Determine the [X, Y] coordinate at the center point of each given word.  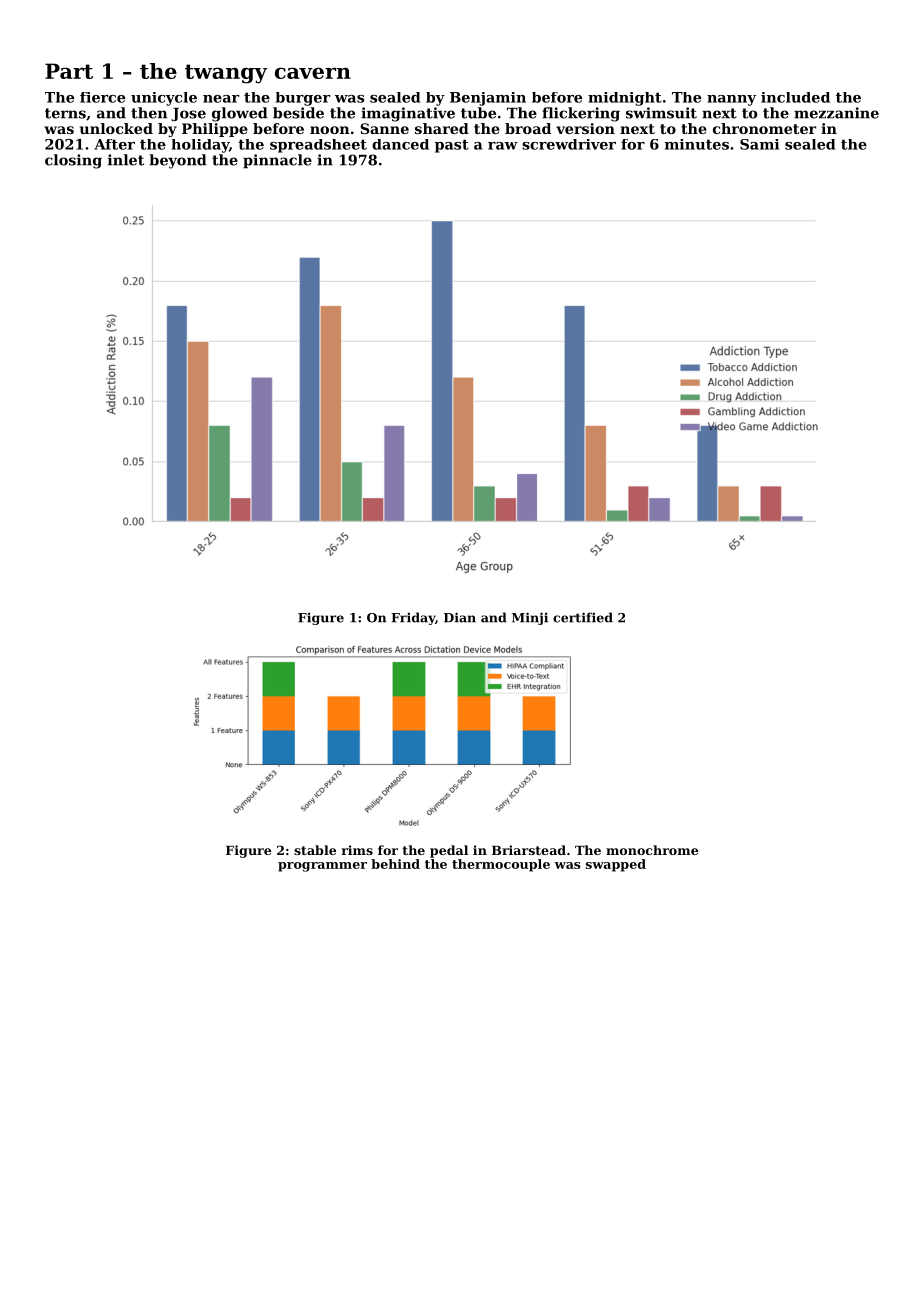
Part [69, 71]
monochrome [652, 850]
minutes [697, 144]
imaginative [408, 114]
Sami [759, 144]
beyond [178, 161]
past [452, 146]
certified [583, 617]
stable [315, 850]
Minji [530, 618]
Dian [460, 617]
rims [357, 850]
